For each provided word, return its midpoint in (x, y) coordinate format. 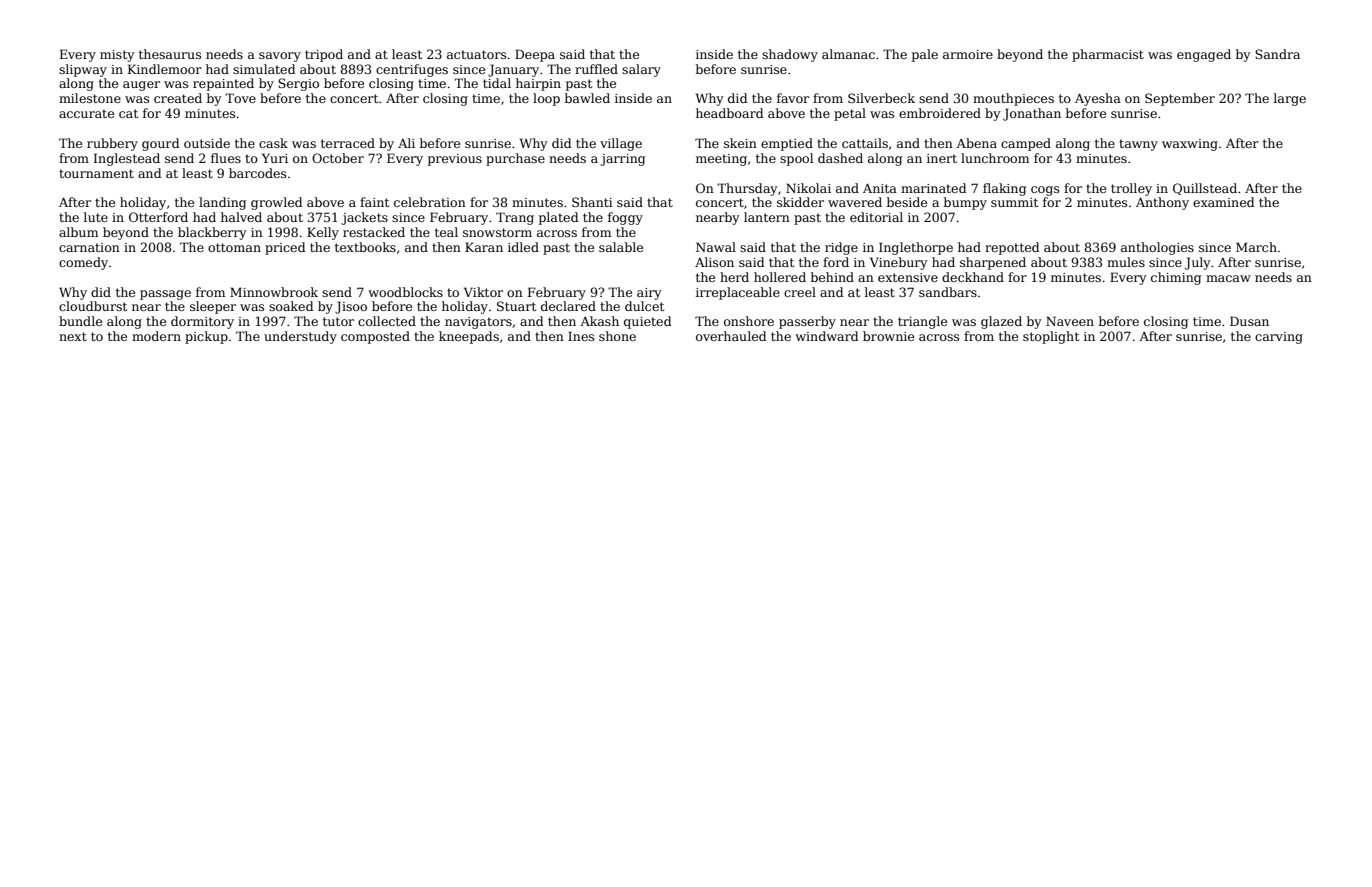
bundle (80, 321)
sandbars (948, 292)
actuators (476, 54)
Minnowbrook (274, 292)
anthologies (1157, 248)
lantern (767, 217)
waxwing (1190, 145)
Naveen (1070, 321)
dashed (840, 158)
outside (207, 143)
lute (96, 217)
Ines (581, 336)
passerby (807, 322)
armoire (968, 54)
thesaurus (170, 54)
